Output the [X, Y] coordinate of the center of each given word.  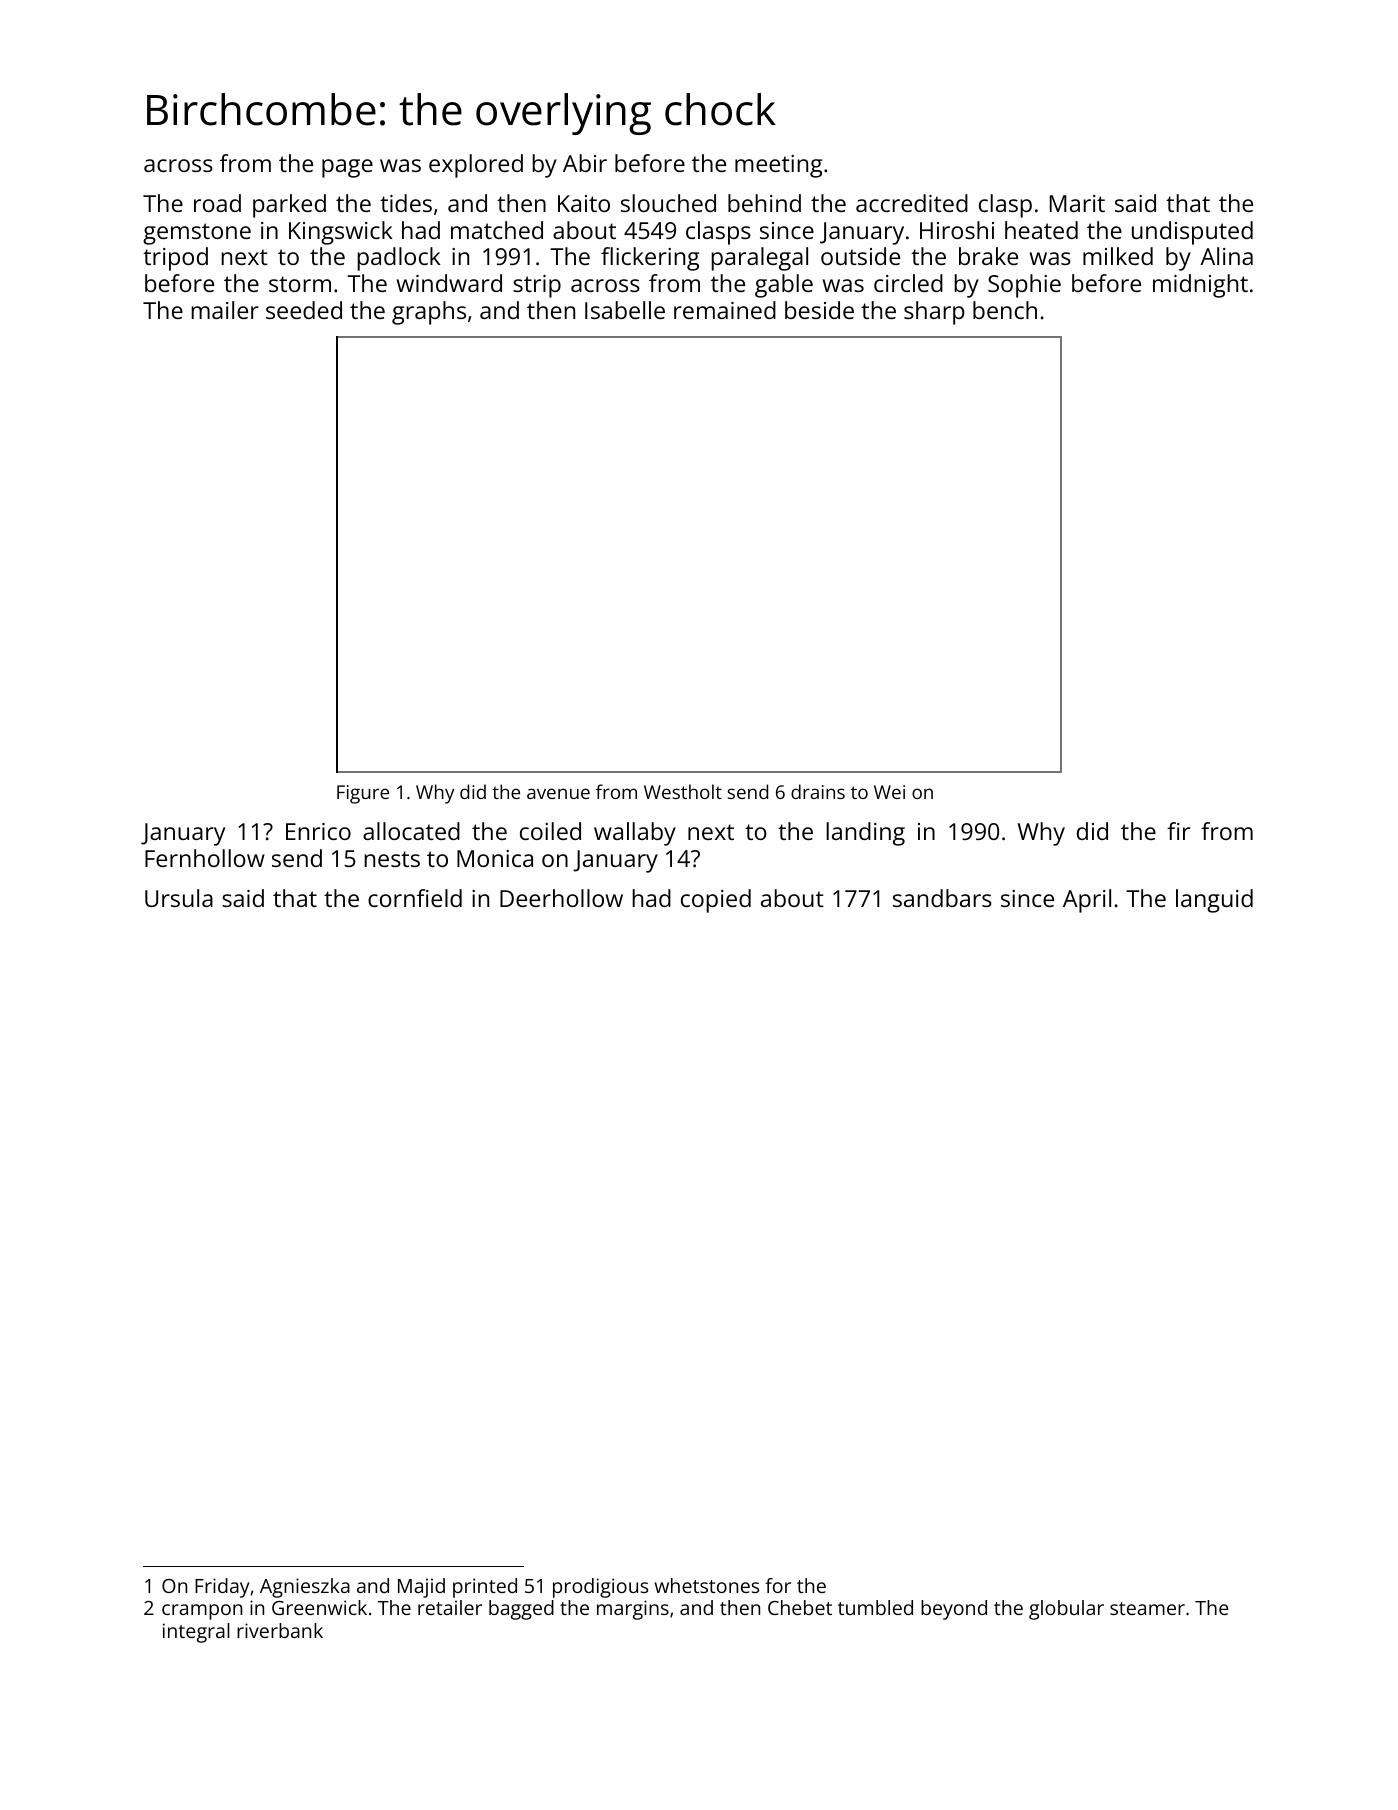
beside [819, 310]
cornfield [415, 898]
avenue [558, 793]
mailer [225, 310]
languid [1214, 901]
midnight [1200, 286]
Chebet [800, 1607]
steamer [1147, 1608]
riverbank [280, 1630]
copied [716, 901]
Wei [889, 792]
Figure [363, 794]
